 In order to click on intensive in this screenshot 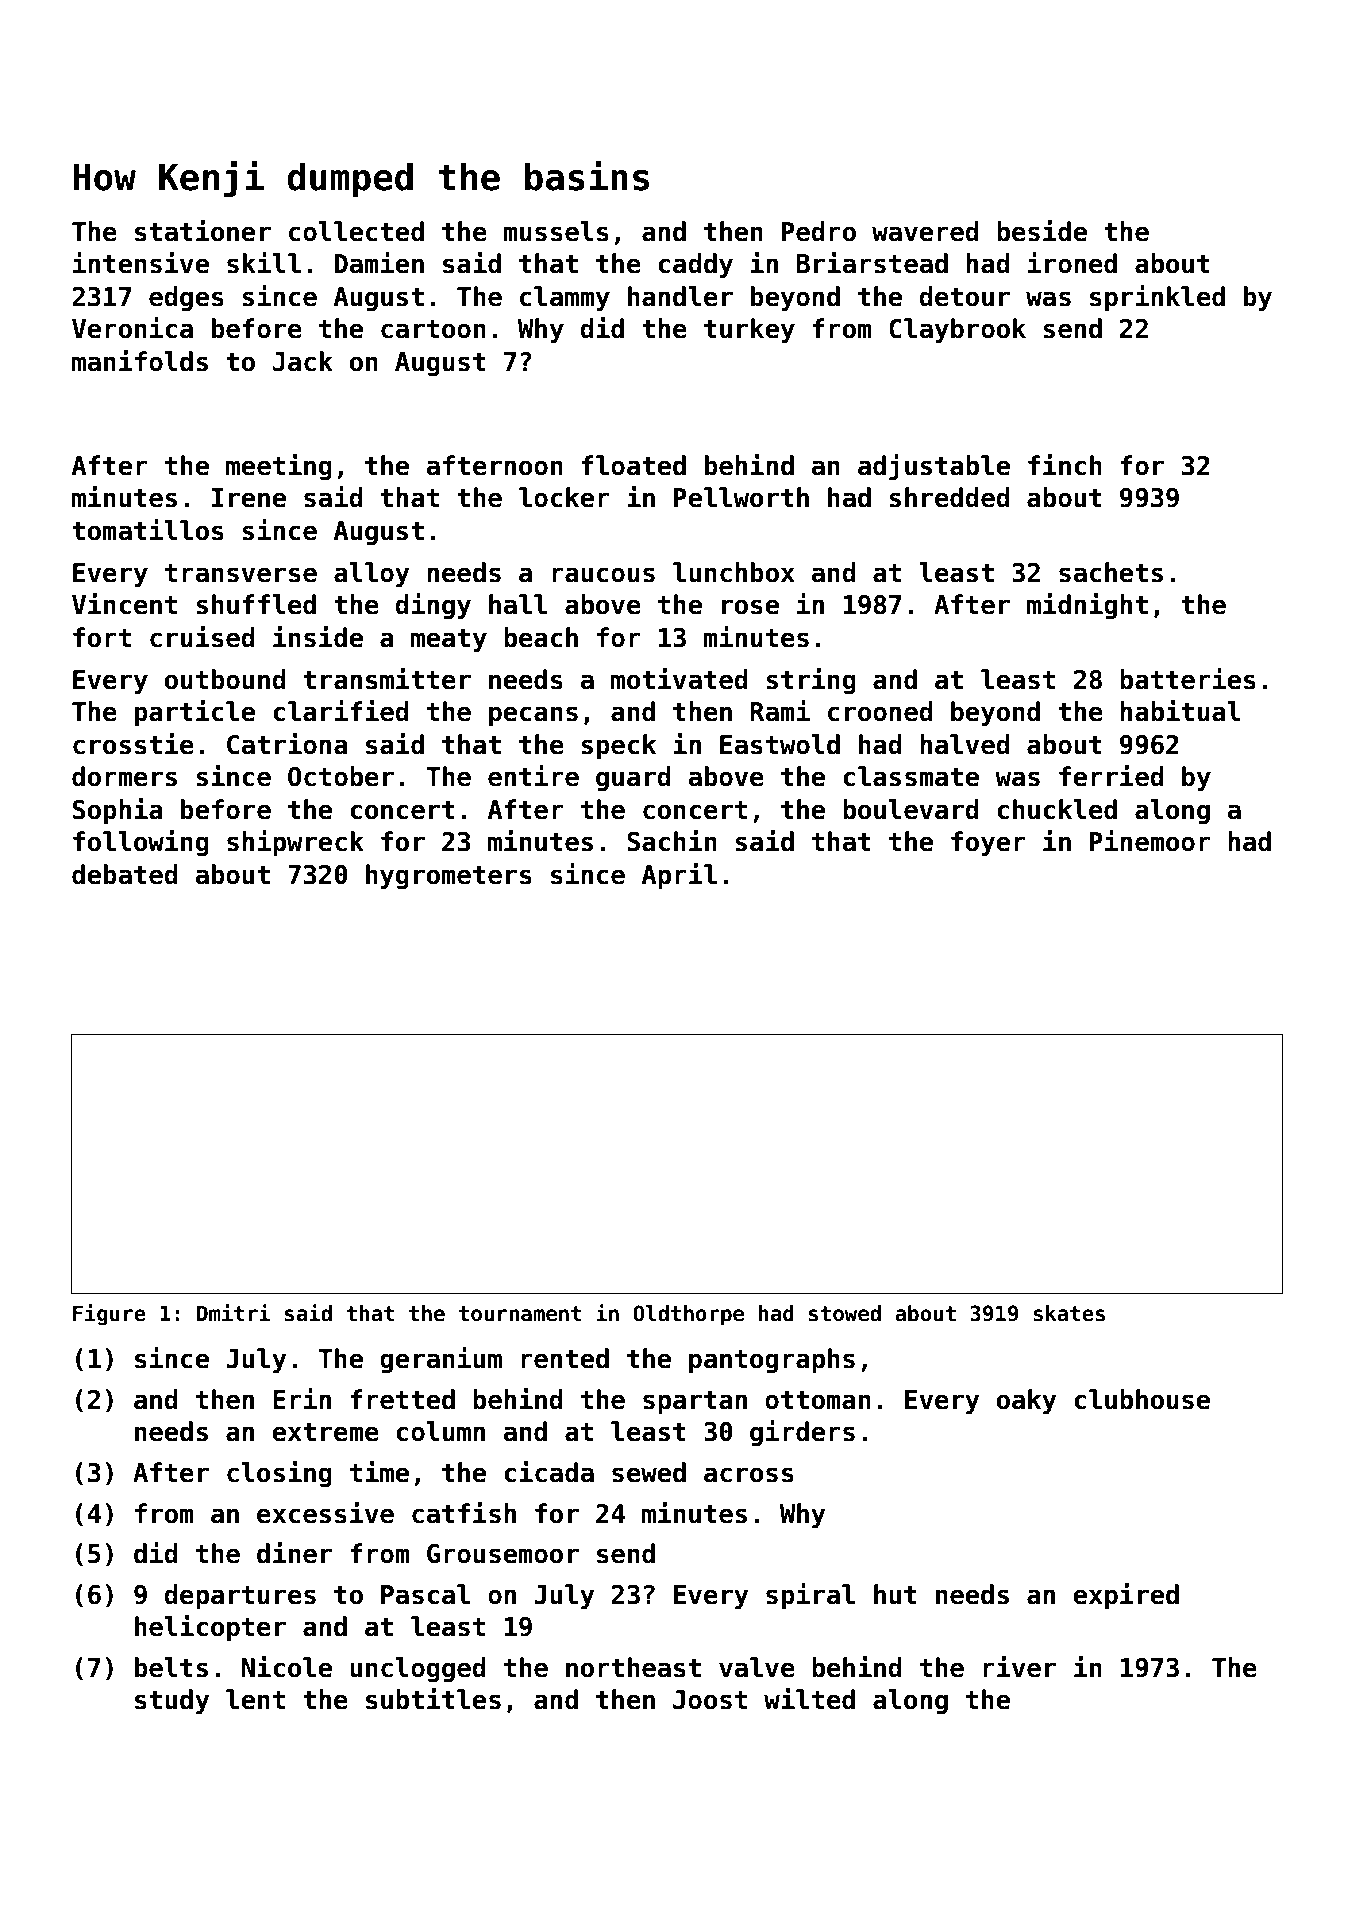, I will do `click(141, 263)`.
